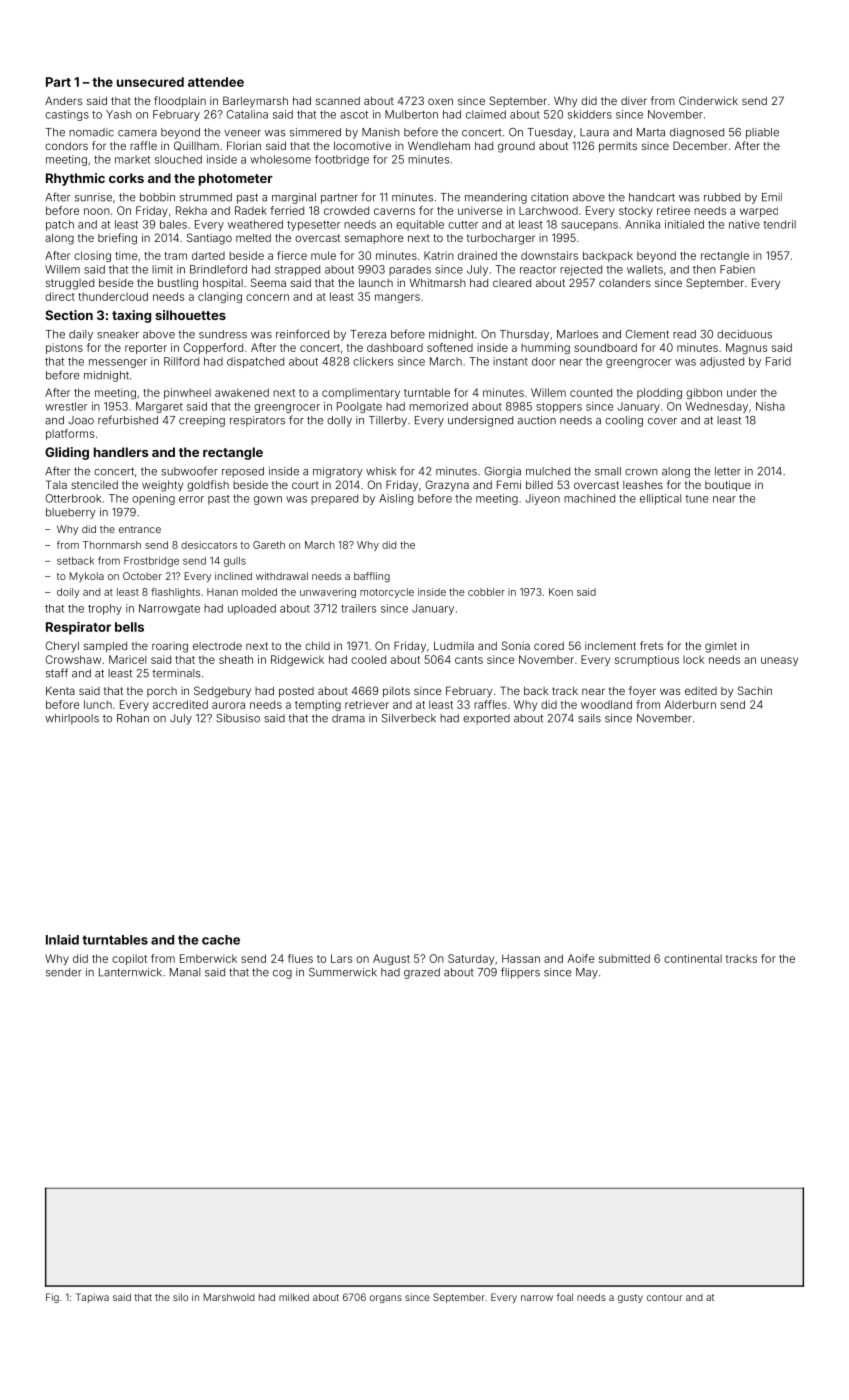  I want to click on unsecured, so click(150, 82).
